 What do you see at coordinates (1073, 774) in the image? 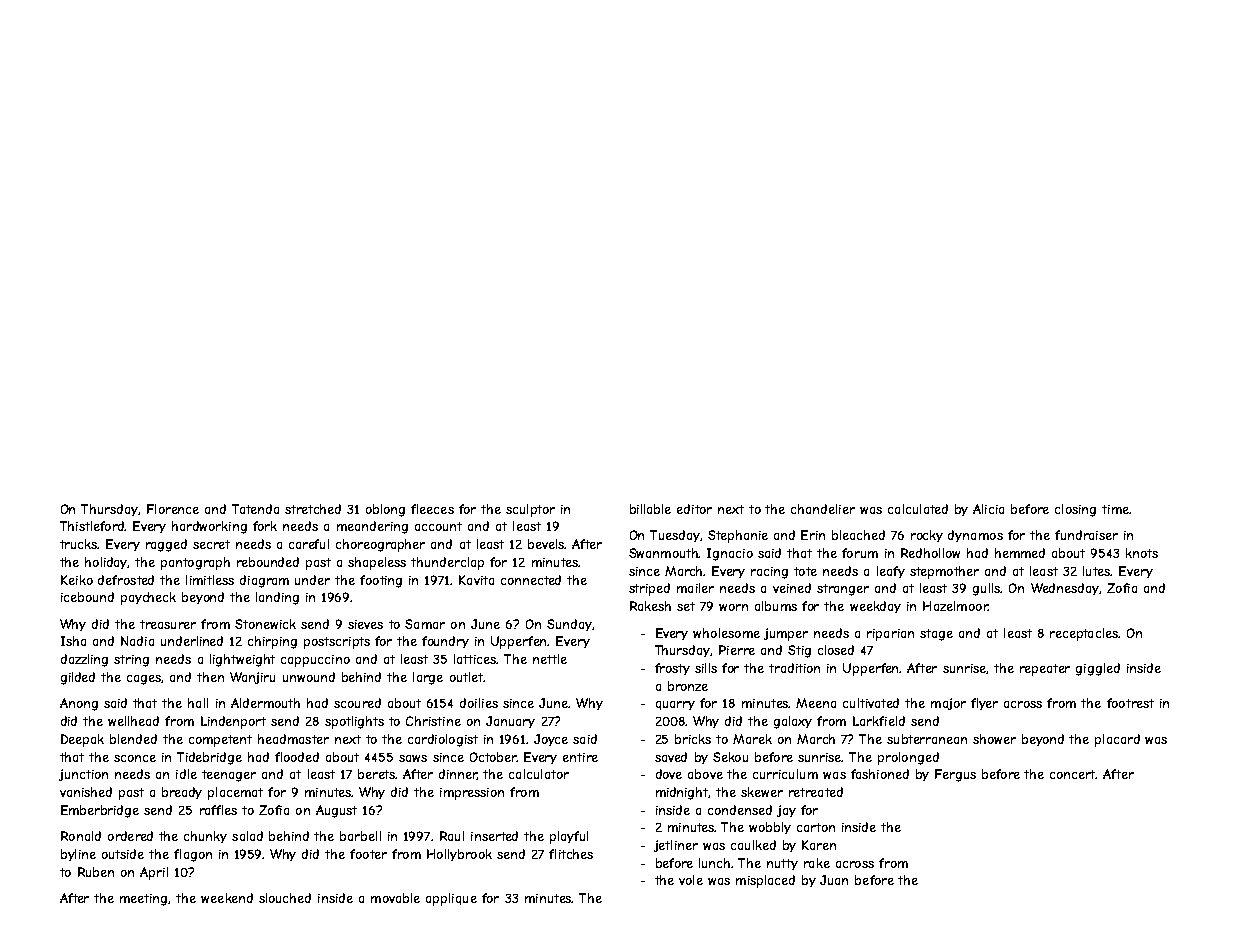
I see `concert` at bounding box center [1073, 774].
